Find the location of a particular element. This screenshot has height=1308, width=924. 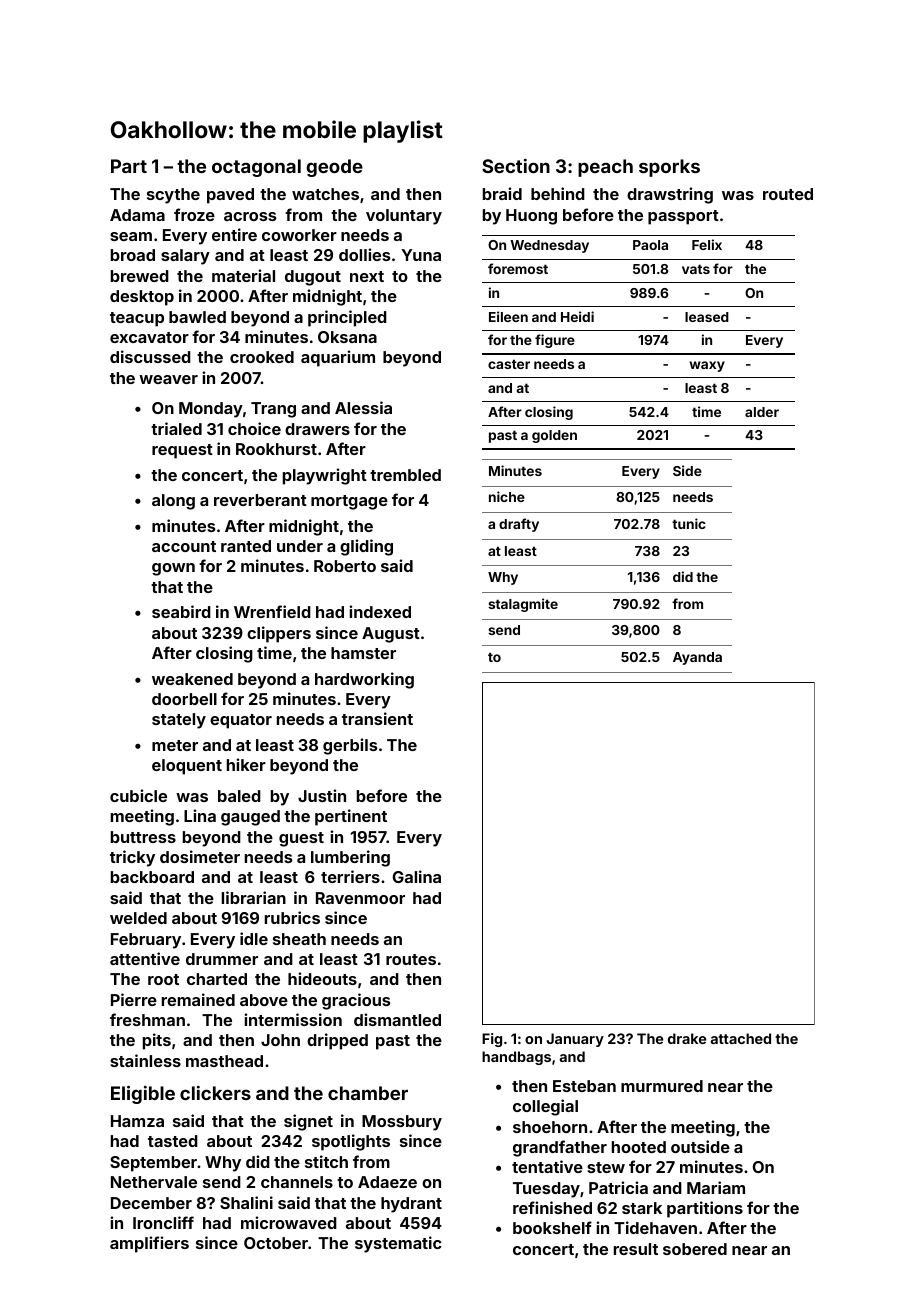

Justin is located at coordinates (322, 795).
